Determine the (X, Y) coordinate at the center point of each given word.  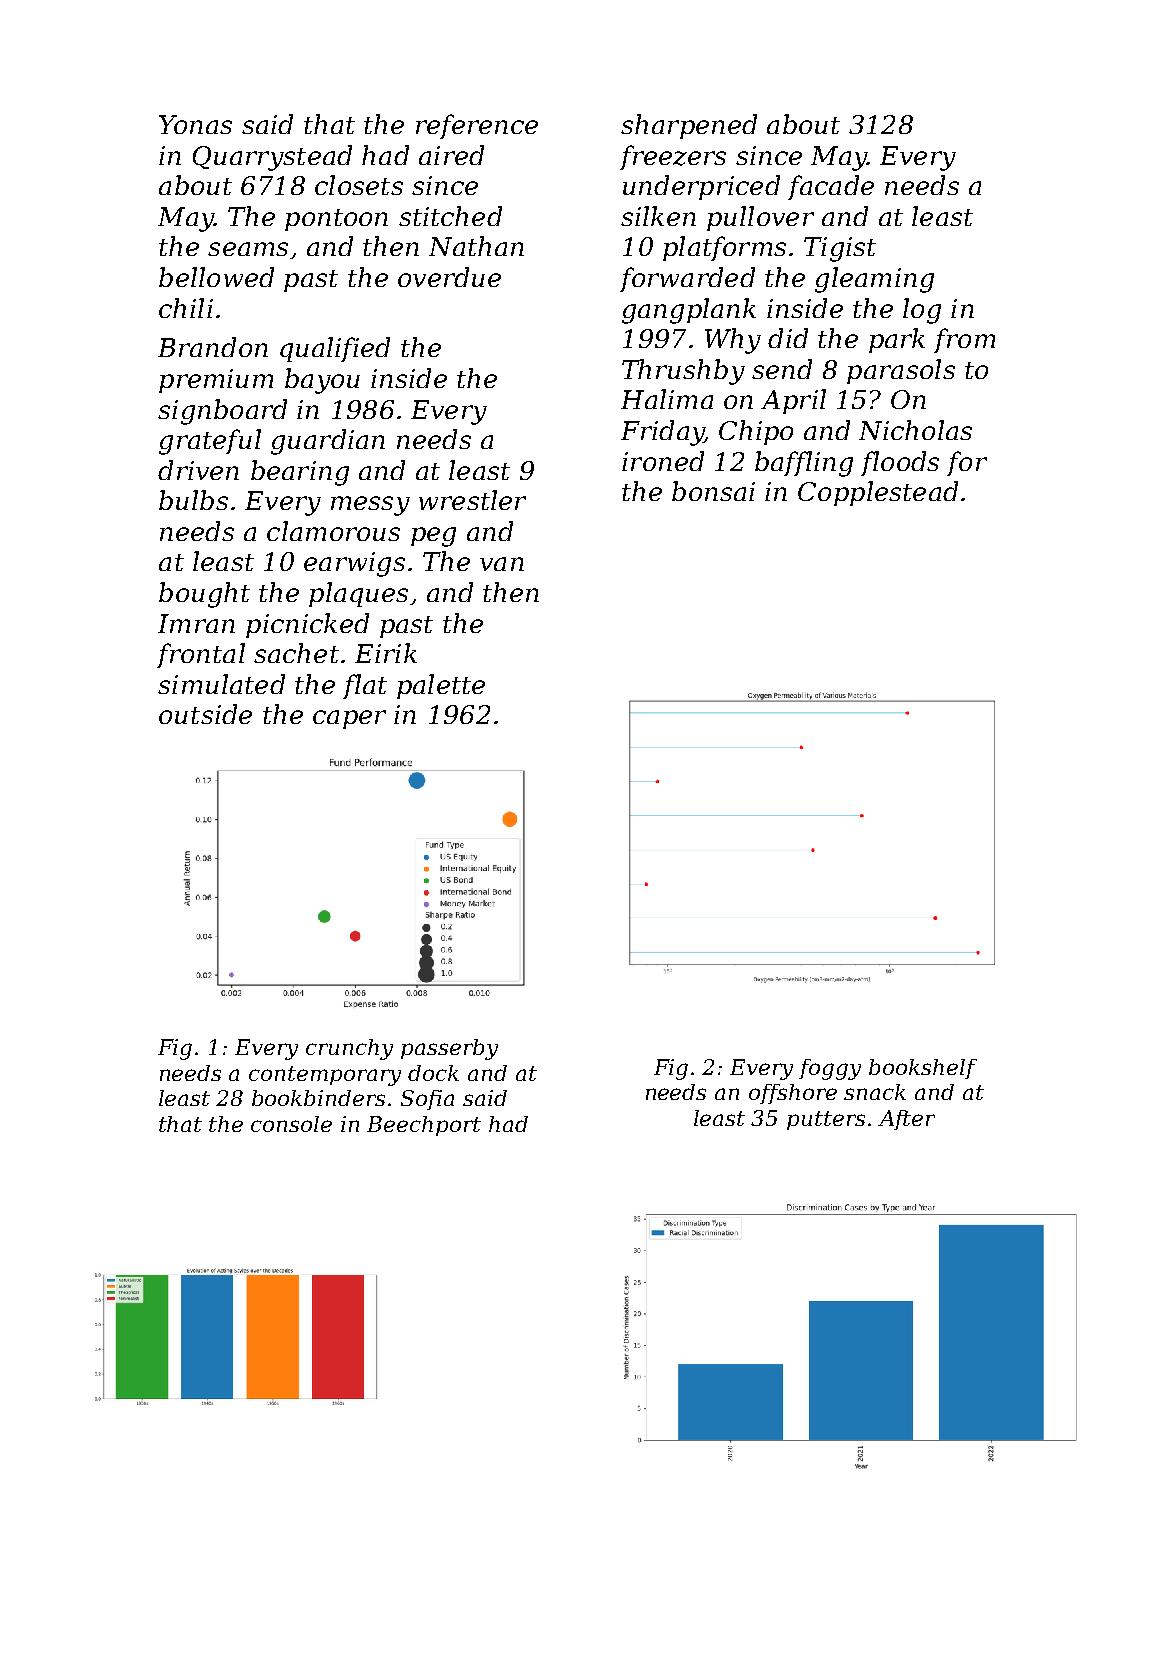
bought (204, 595)
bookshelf (923, 1069)
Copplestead (878, 493)
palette (441, 686)
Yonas (195, 124)
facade (831, 187)
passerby (449, 1049)
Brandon (213, 347)
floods (900, 463)
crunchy (349, 1049)
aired (451, 155)
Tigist (840, 249)
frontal (201, 655)
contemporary (325, 1076)
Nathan (476, 246)
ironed (663, 461)
